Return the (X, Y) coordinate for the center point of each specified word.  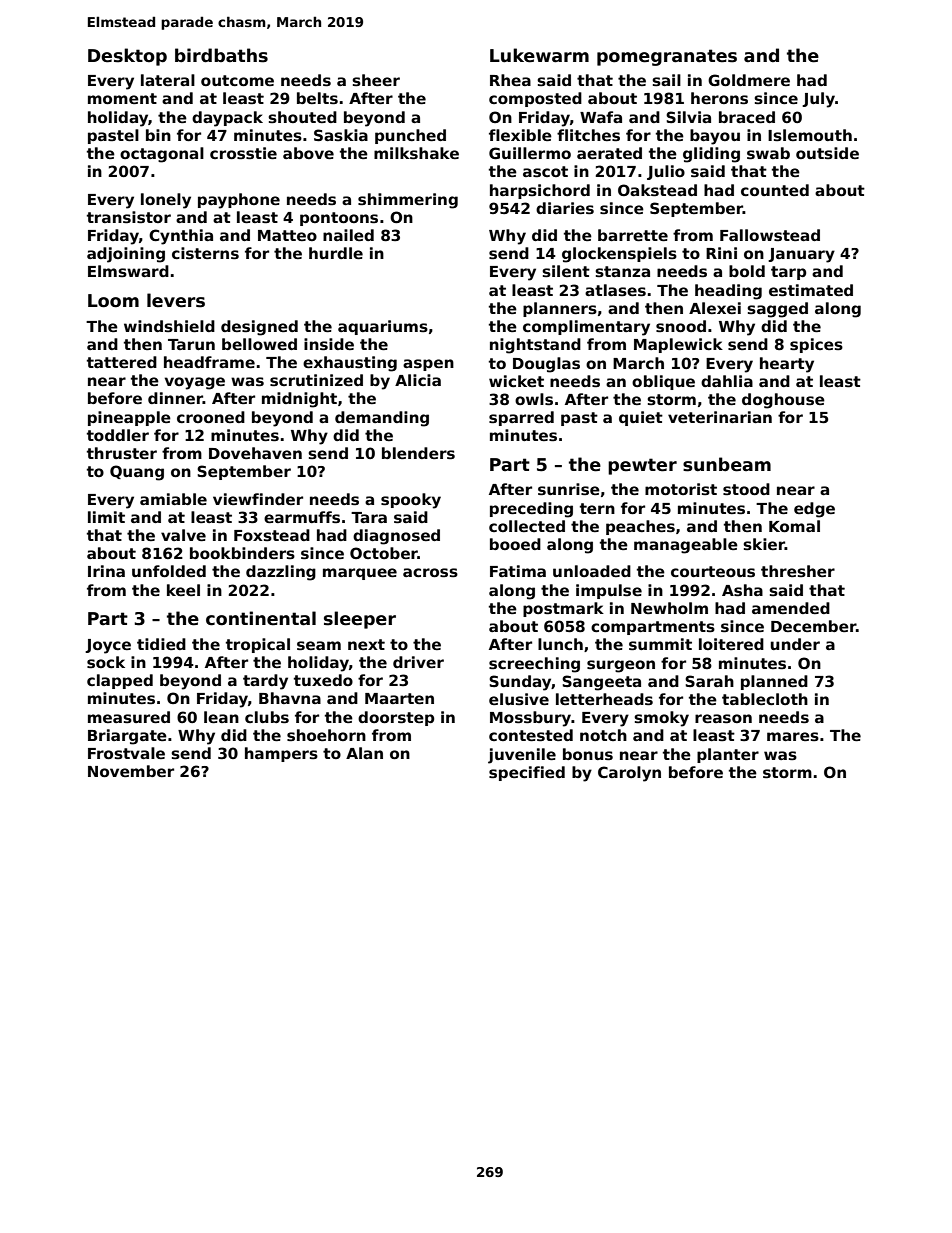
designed (259, 328)
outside (827, 153)
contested (531, 735)
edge (814, 510)
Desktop (127, 57)
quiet (641, 418)
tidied (161, 644)
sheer (376, 80)
